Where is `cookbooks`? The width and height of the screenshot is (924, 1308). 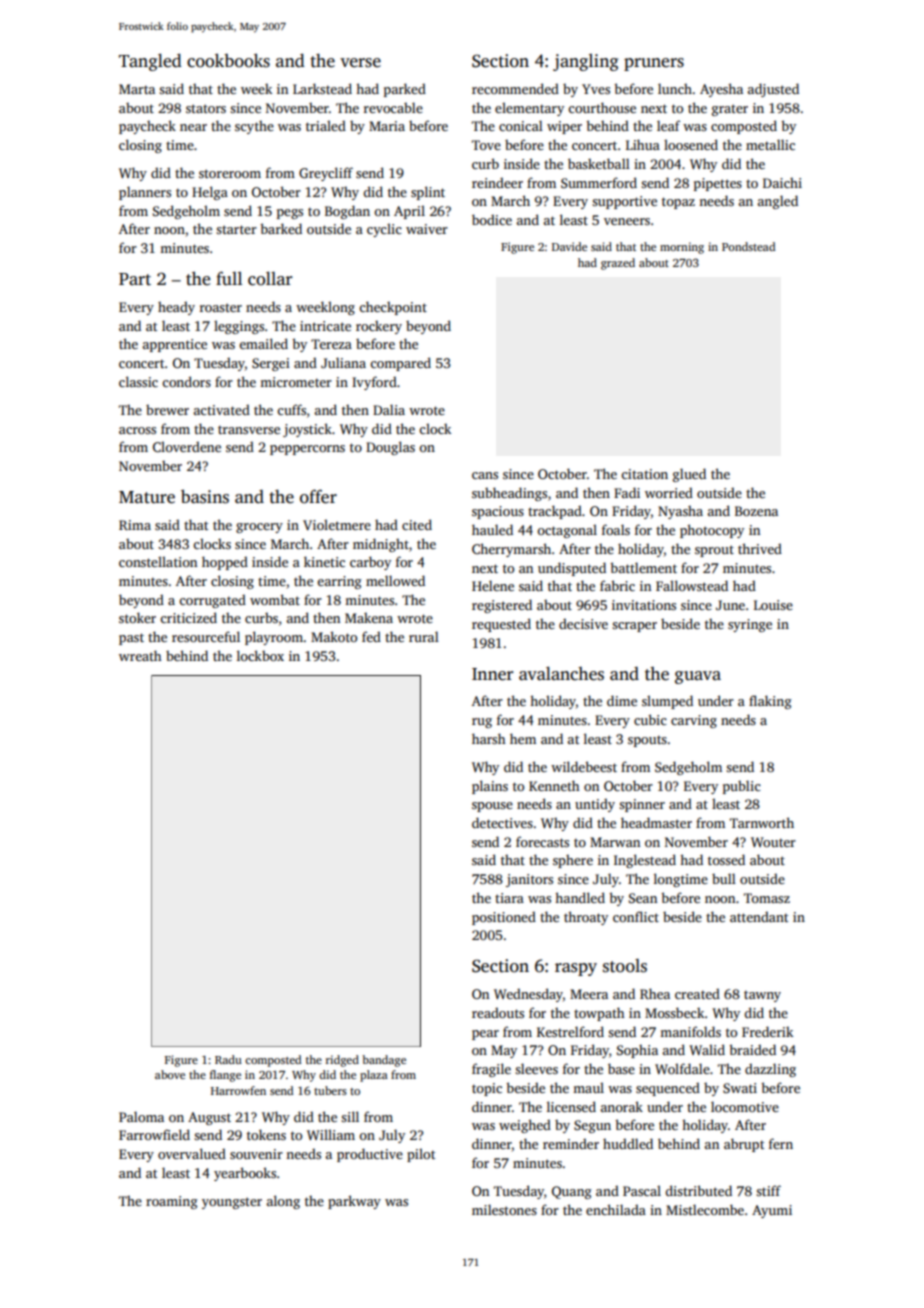
cookbooks is located at coordinates (228, 61).
